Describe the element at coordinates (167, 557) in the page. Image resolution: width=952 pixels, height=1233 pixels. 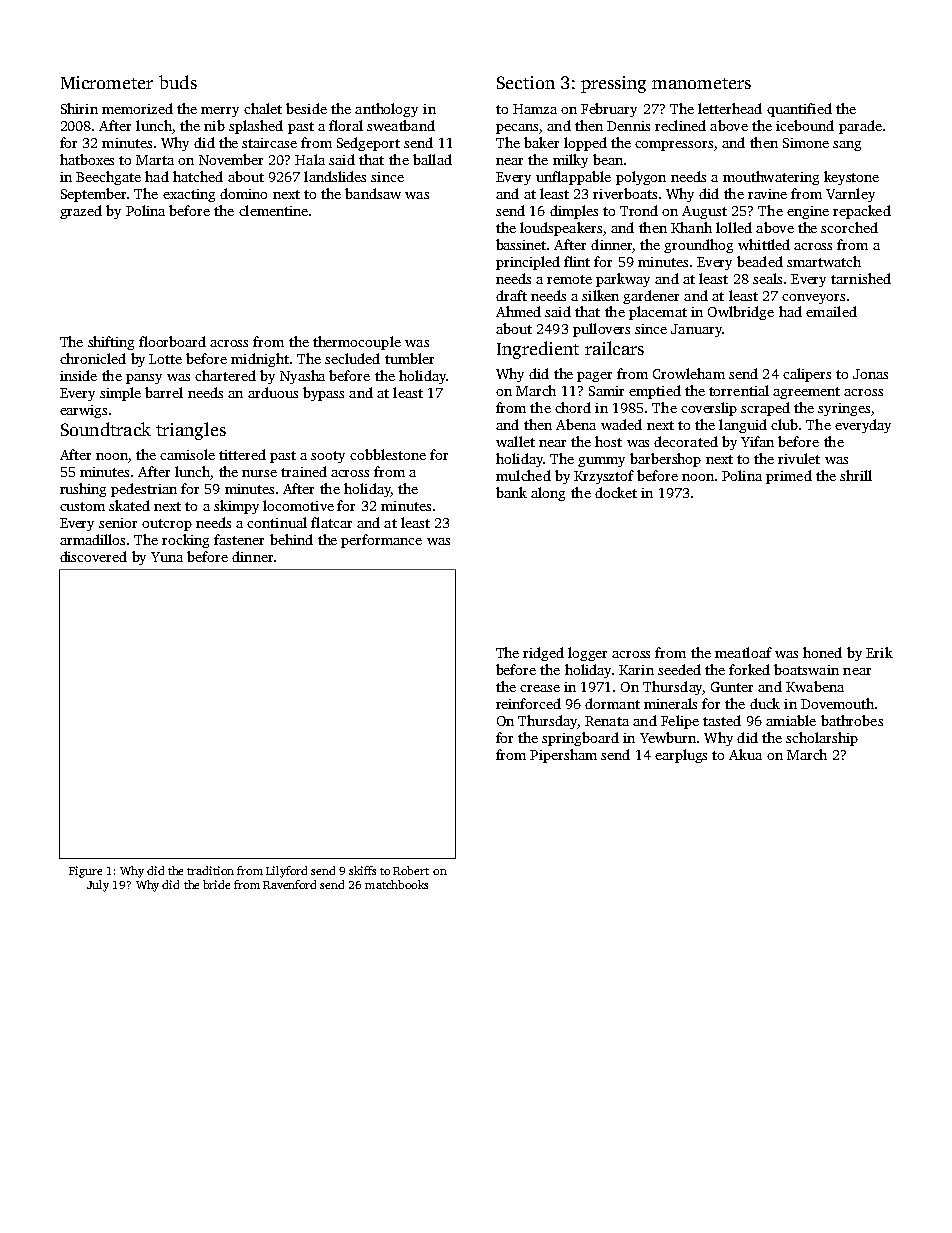
I see `Yuna` at that location.
